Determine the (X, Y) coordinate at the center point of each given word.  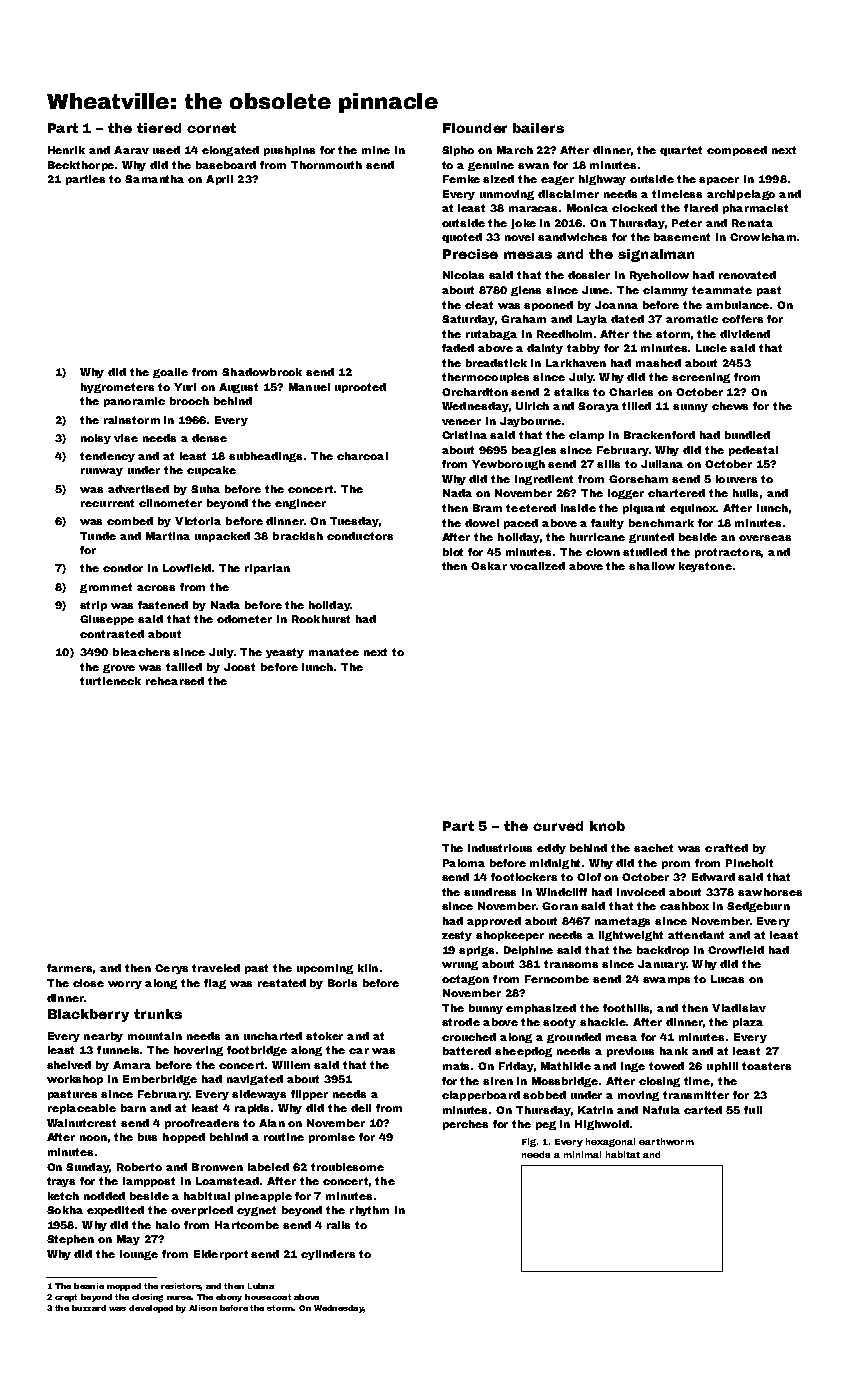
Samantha (154, 179)
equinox (693, 509)
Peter (687, 223)
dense (209, 438)
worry (125, 985)
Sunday (87, 1168)
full (753, 1110)
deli (361, 1108)
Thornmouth (326, 165)
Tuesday (354, 522)
